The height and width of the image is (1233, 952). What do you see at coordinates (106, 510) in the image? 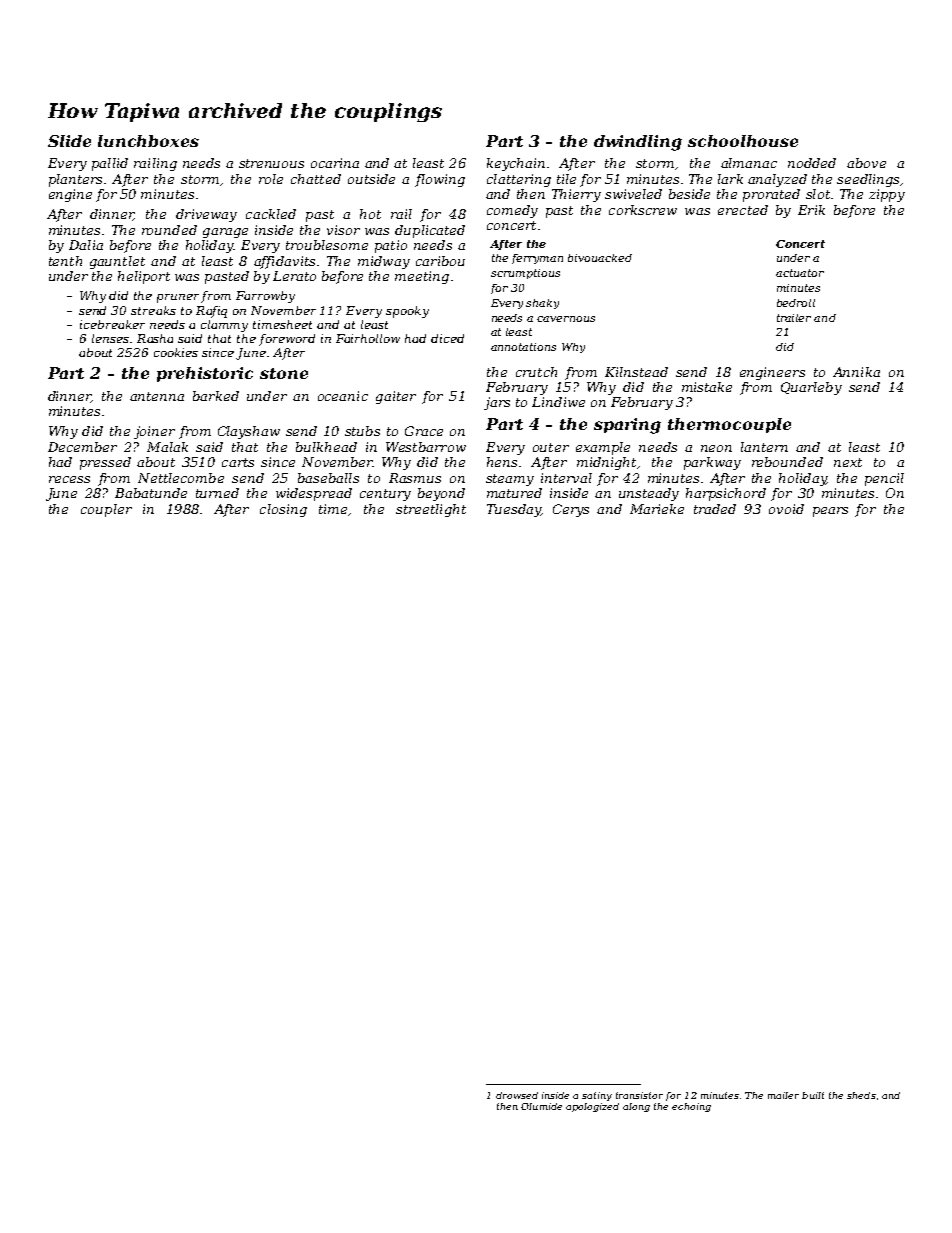
I see `coupler` at bounding box center [106, 510].
